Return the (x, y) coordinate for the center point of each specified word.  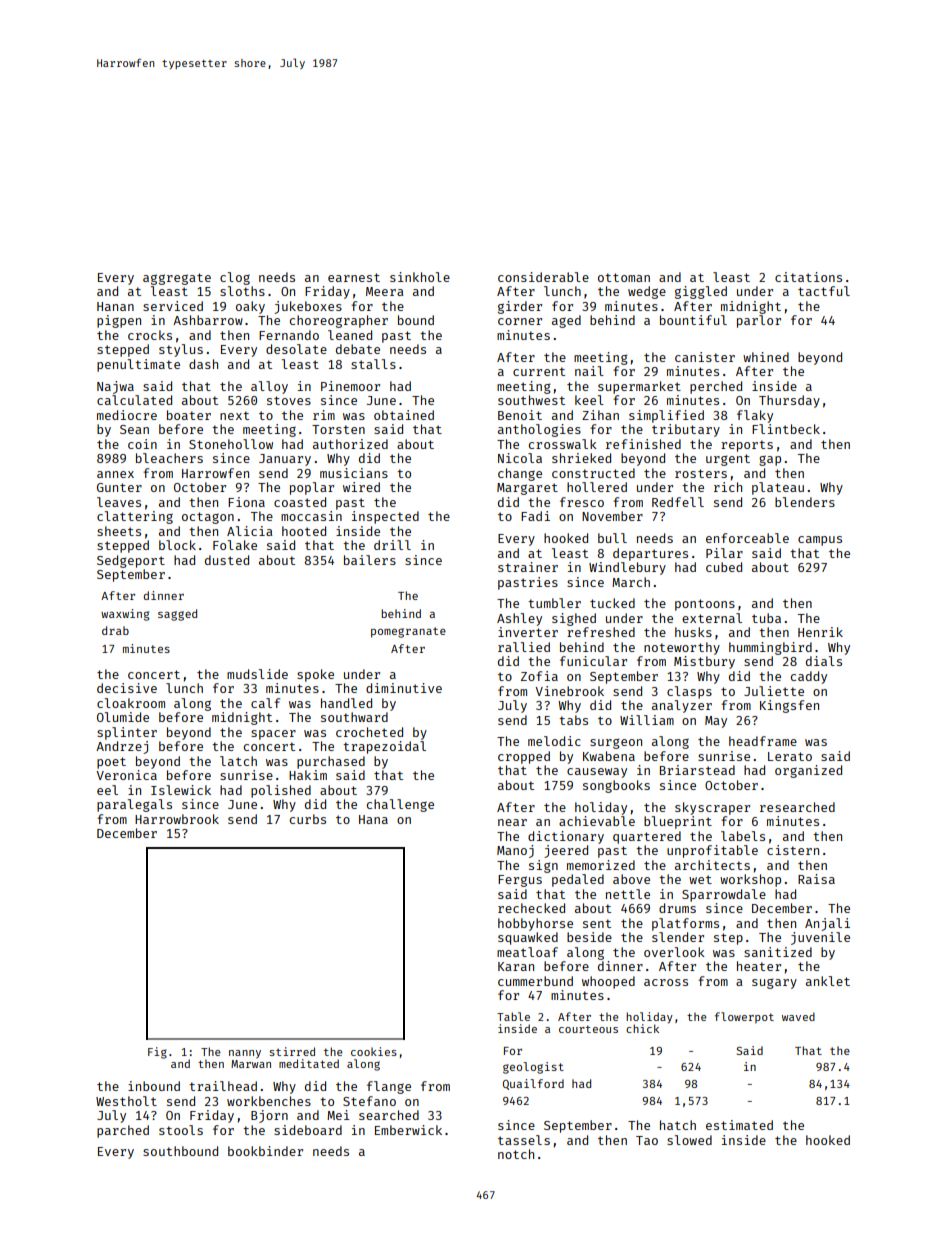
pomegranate (408, 632)
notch (516, 1154)
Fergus (520, 881)
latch (238, 761)
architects (712, 865)
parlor (759, 321)
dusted (227, 560)
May (716, 722)
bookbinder (265, 1151)
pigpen (119, 321)
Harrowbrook (177, 819)
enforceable (747, 538)
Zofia (539, 676)
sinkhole (420, 277)
